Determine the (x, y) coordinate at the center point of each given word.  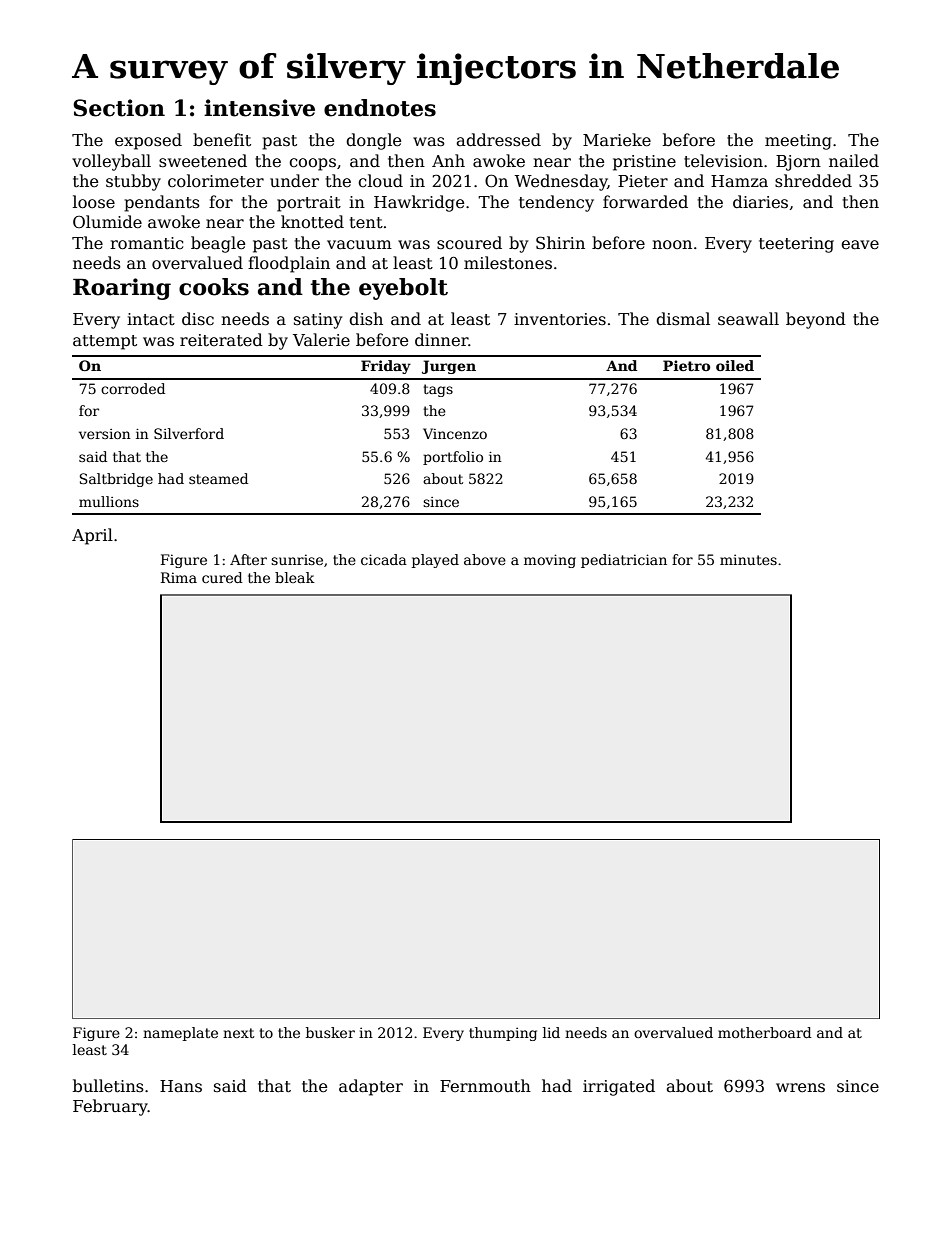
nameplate (180, 1034)
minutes (748, 559)
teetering (796, 245)
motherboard (765, 1032)
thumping (503, 1034)
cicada (384, 559)
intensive (259, 108)
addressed (498, 140)
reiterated (221, 340)
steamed (218, 478)
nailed (854, 160)
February (110, 1107)
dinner (441, 339)
